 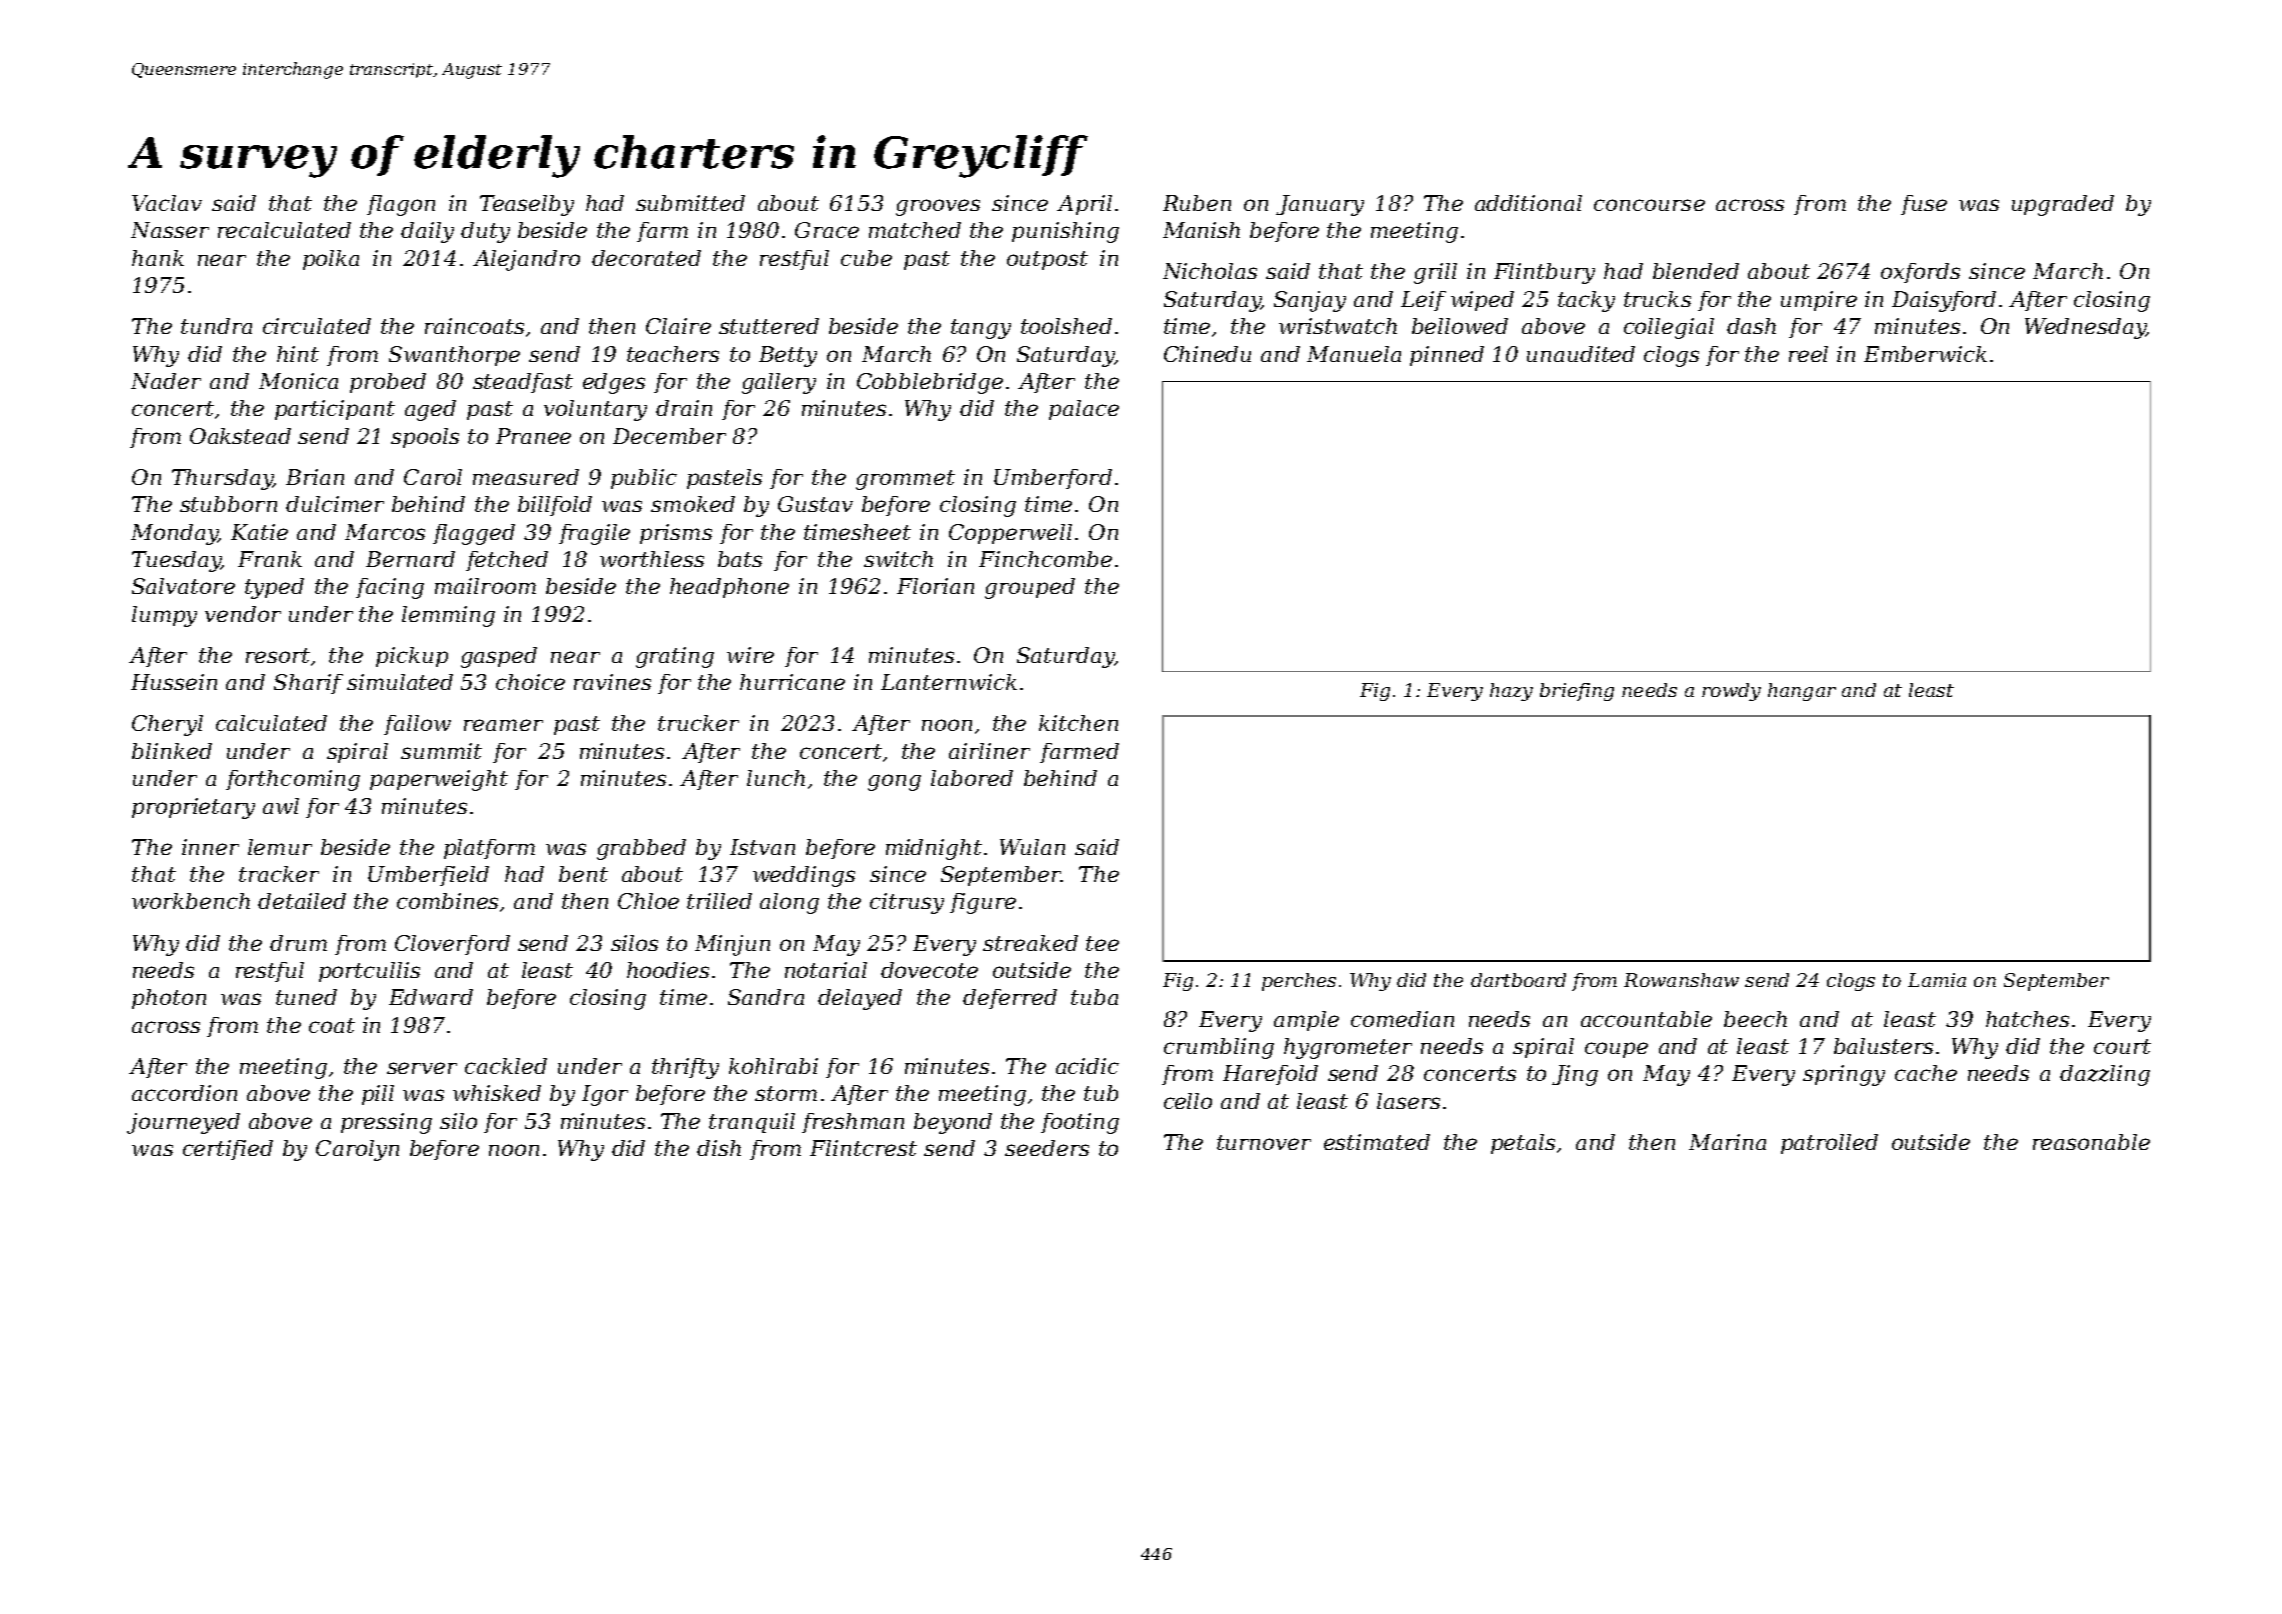 I want to click on hazy, so click(x=1511, y=692).
